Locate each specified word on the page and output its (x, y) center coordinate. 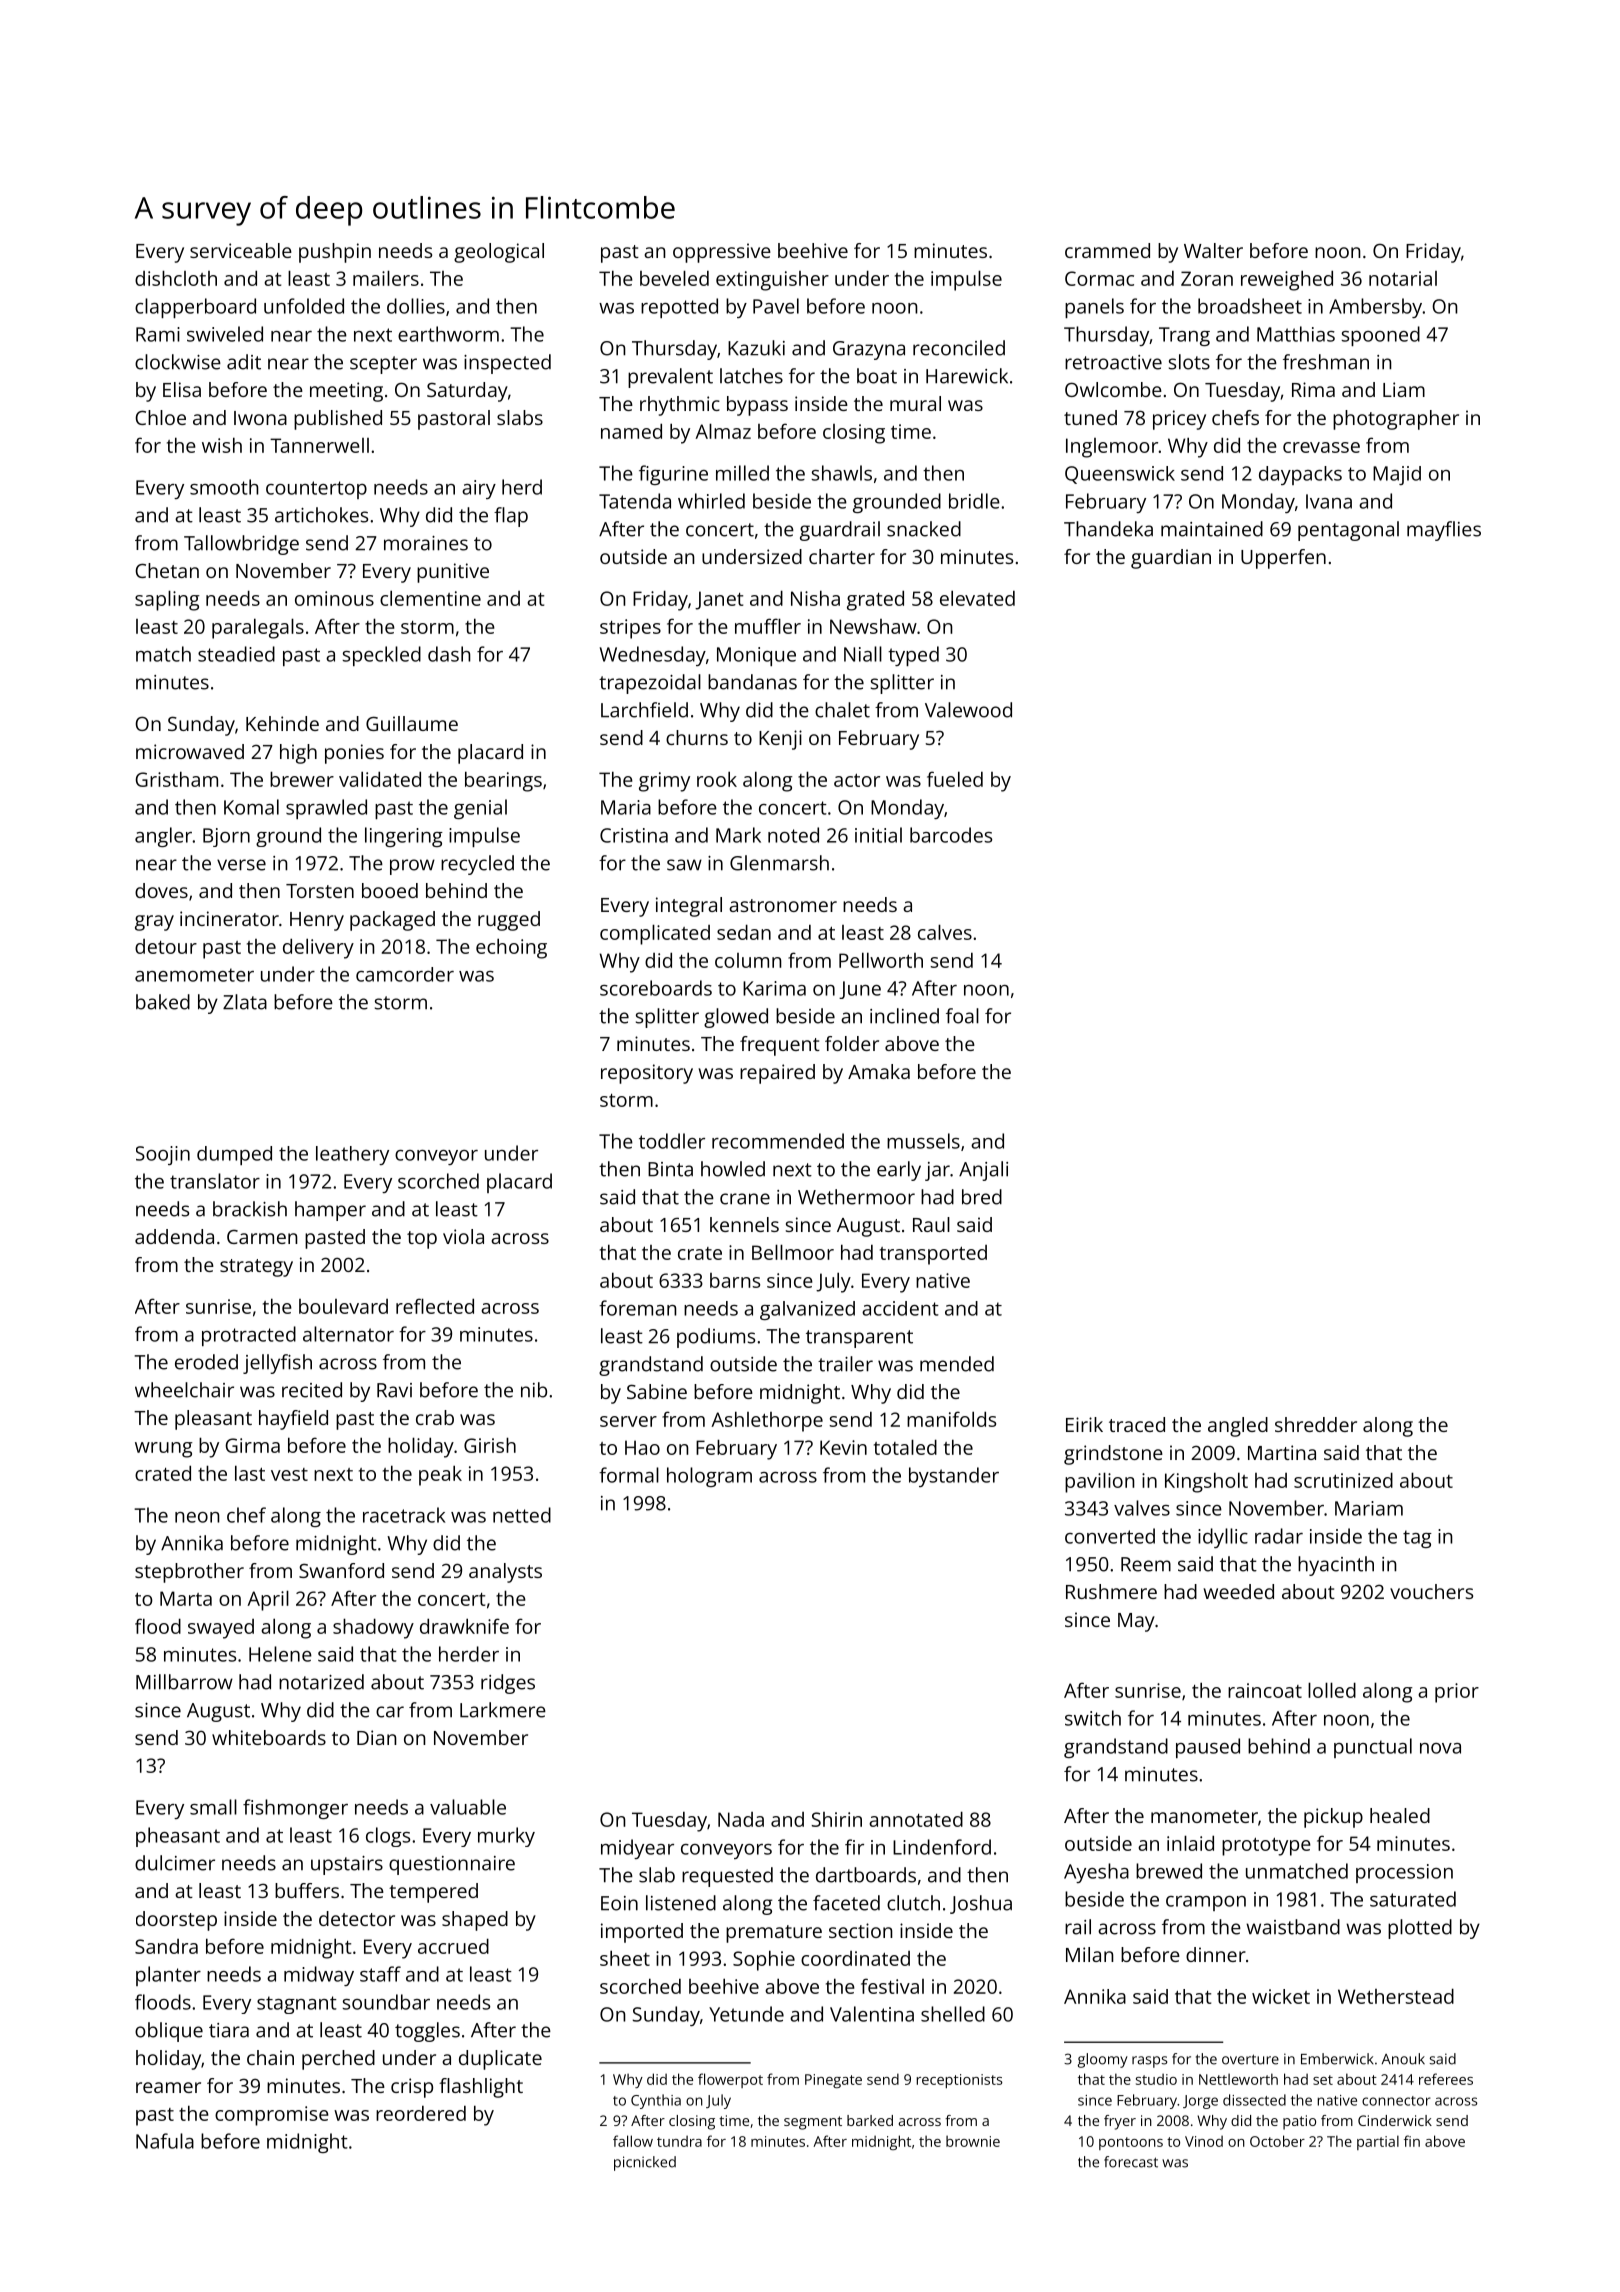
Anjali (983, 1171)
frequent (780, 1046)
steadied (236, 654)
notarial (1403, 278)
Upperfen (1283, 559)
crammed (1107, 250)
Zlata (245, 1002)
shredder (1316, 1424)
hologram (709, 1477)
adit (244, 362)
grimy (664, 782)
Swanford (341, 1570)
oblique (169, 2032)
